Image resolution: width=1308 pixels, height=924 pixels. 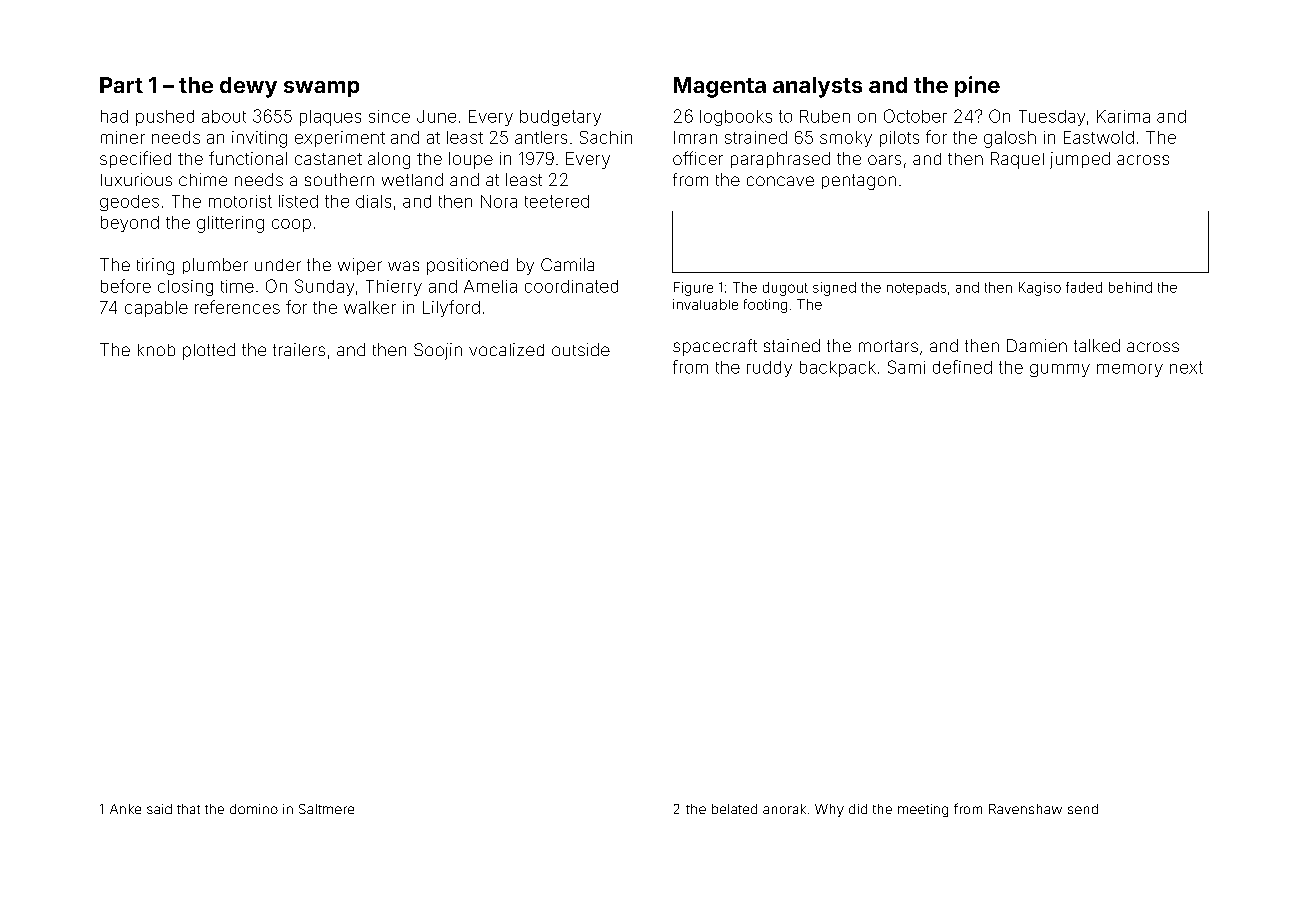 I want to click on invaluable, so click(x=705, y=304).
